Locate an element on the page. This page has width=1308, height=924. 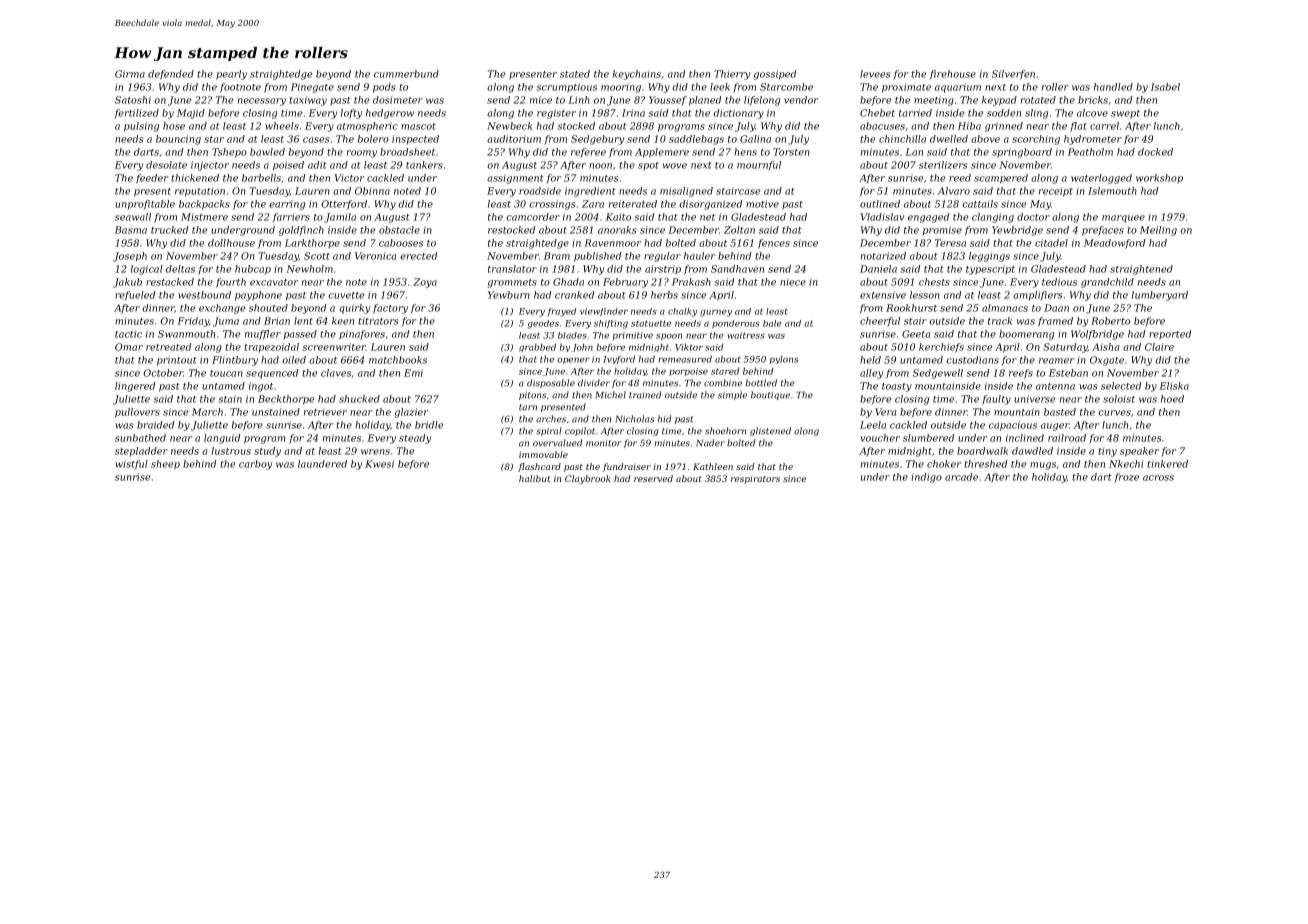
excavator is located at coordinates (274, 282).
